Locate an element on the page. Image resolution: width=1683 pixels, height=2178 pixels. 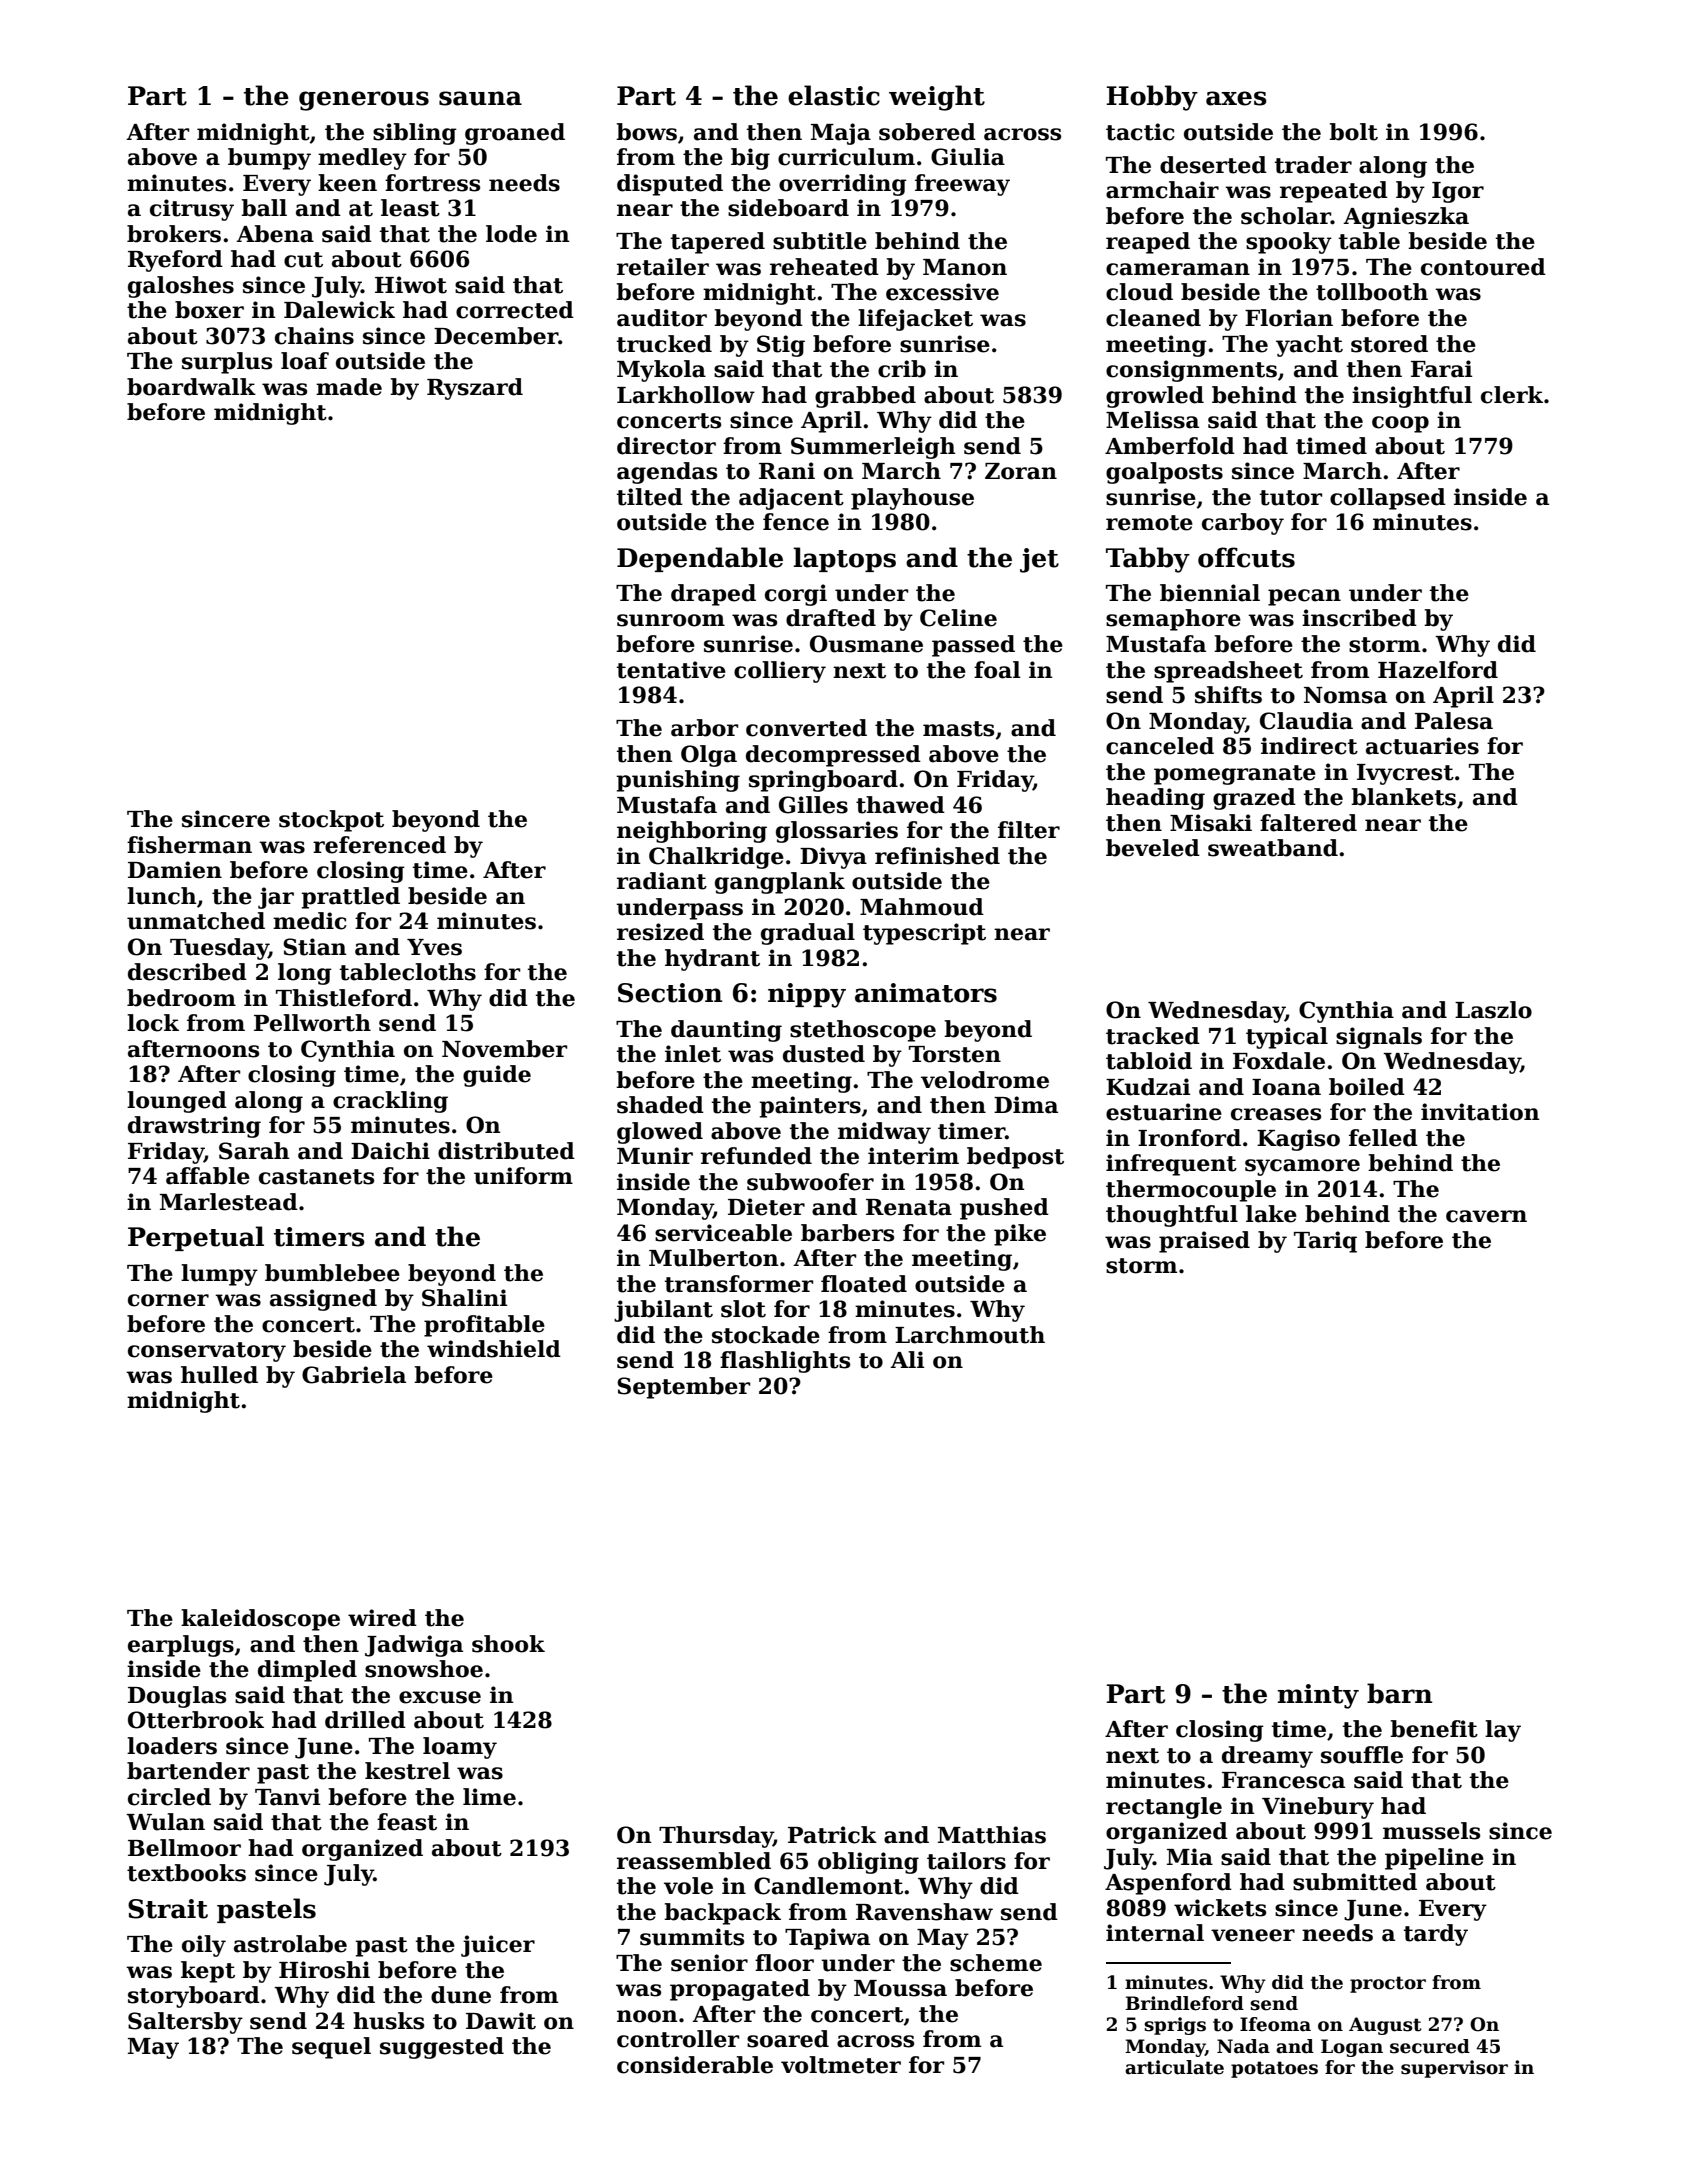
drafted is located at coordinates (831, 618).
